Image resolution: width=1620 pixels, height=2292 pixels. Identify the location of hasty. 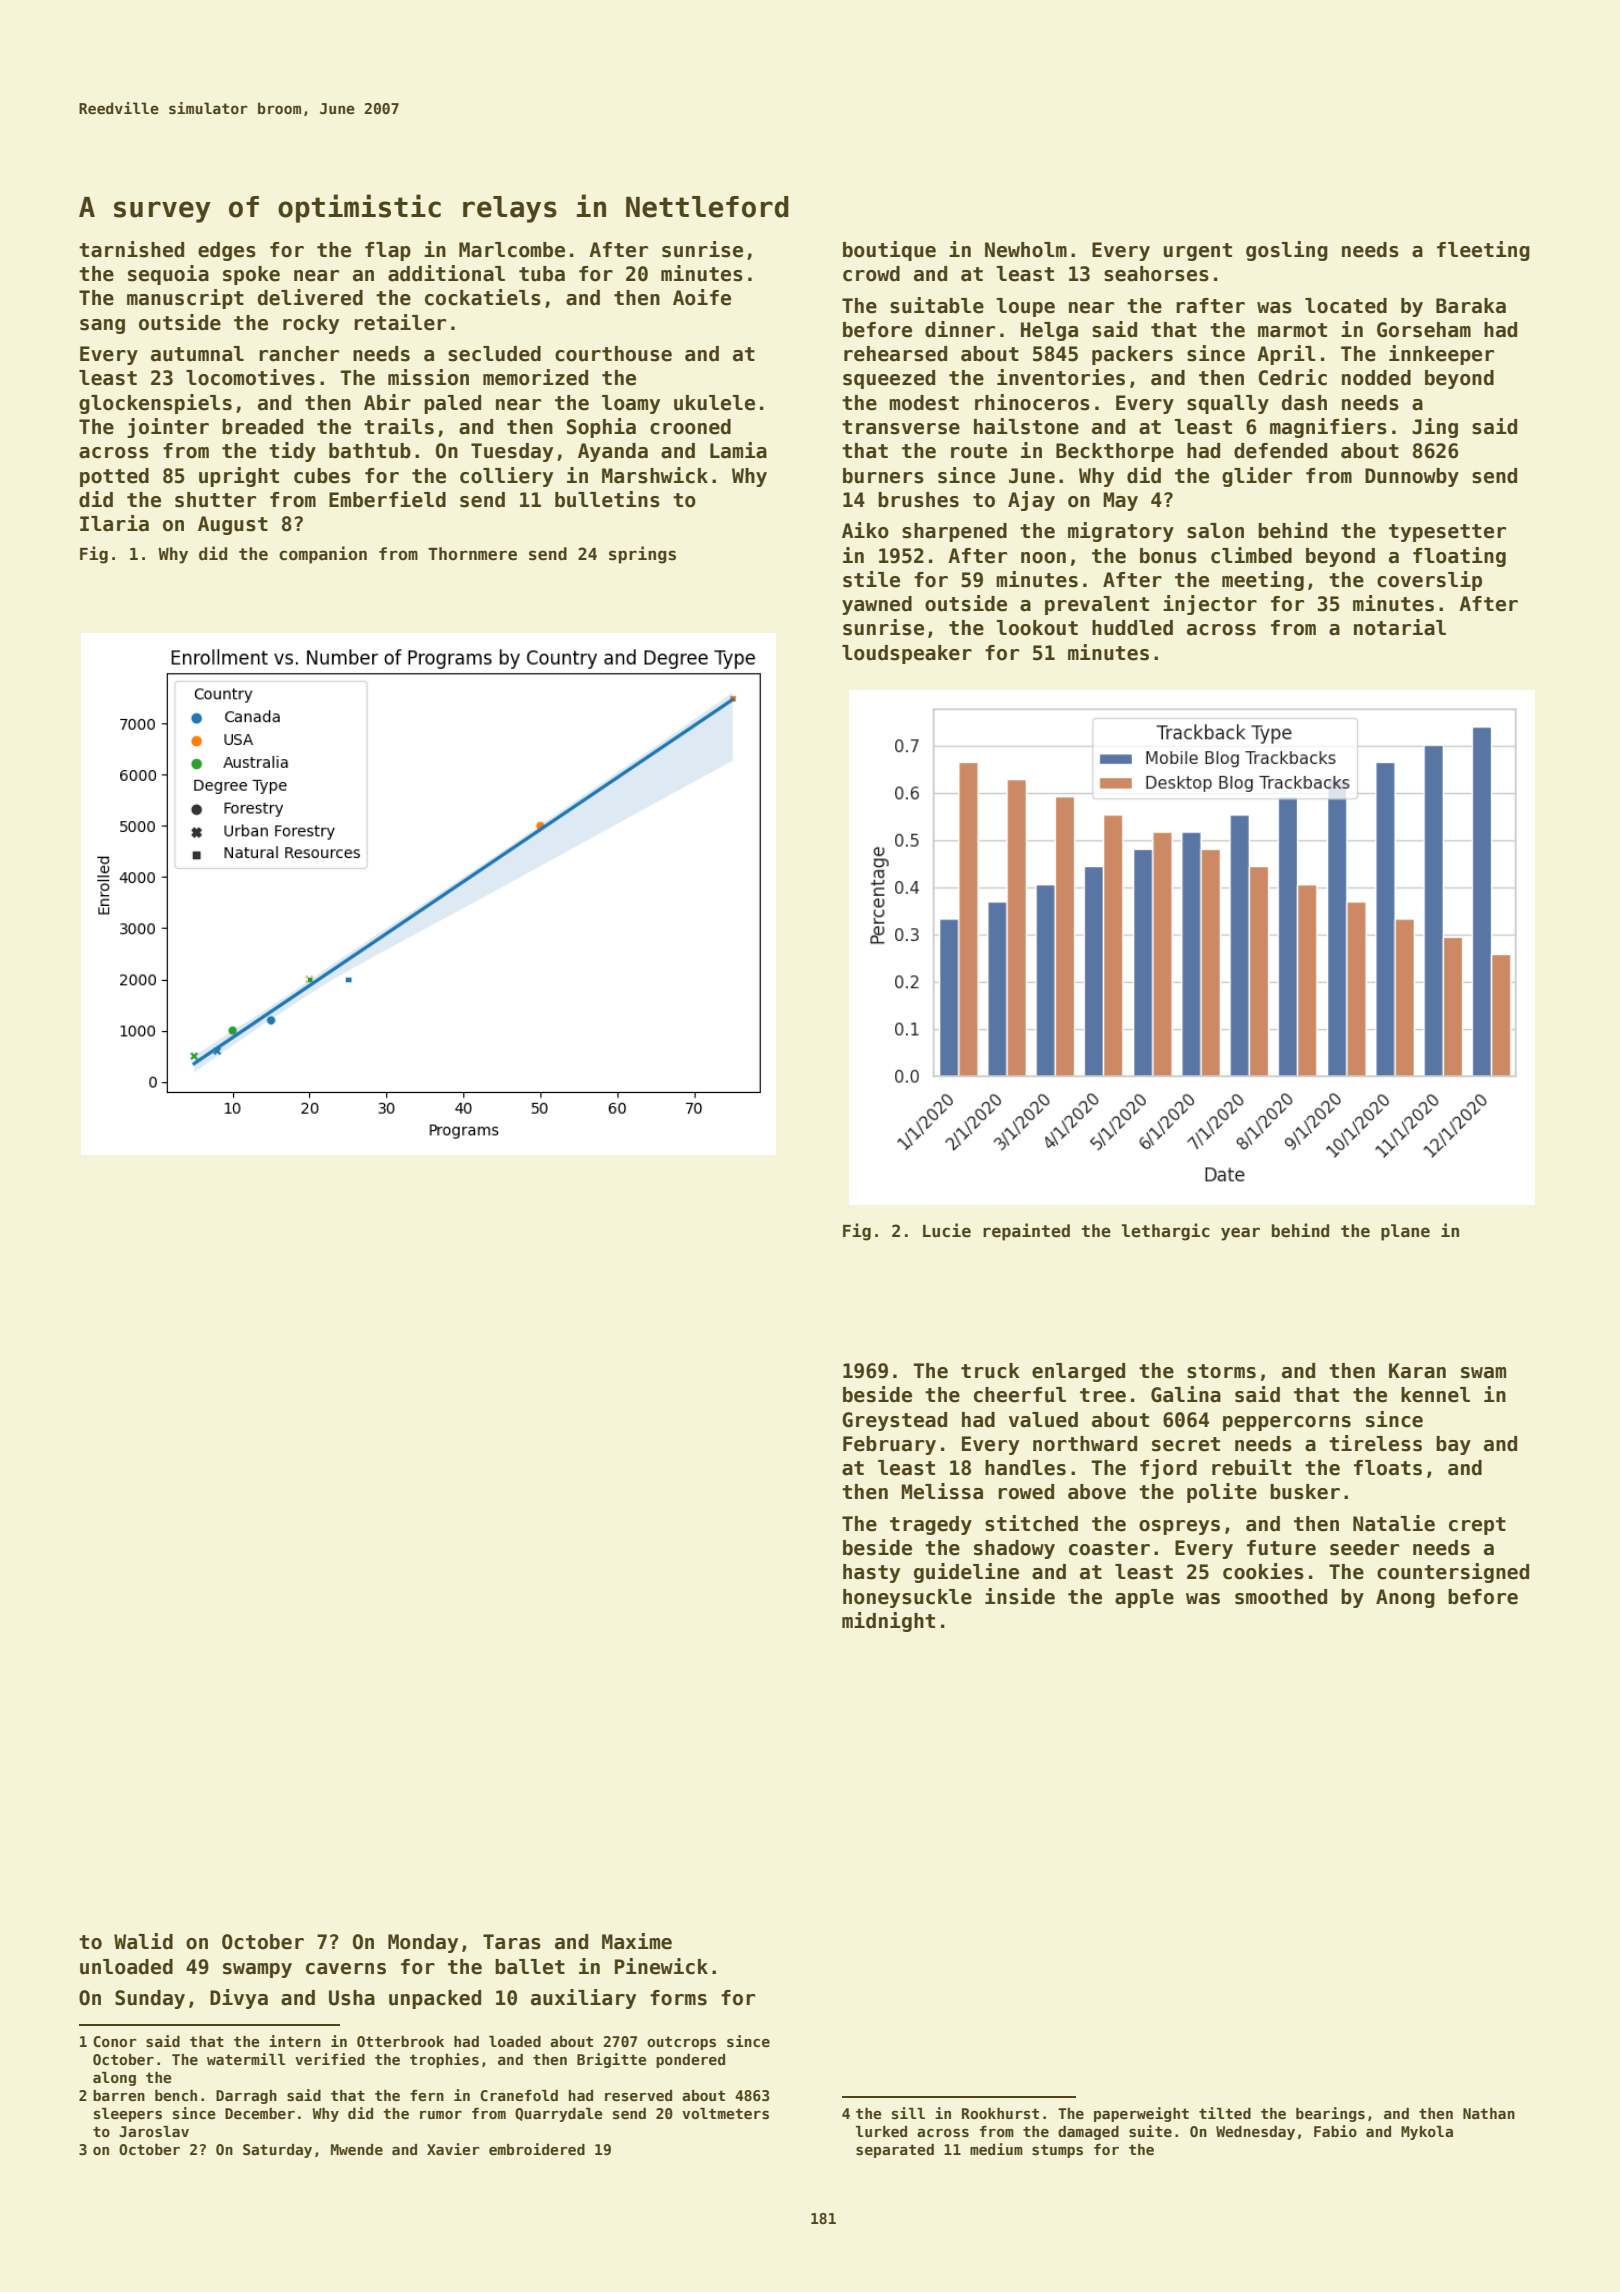
(871, 1573).
